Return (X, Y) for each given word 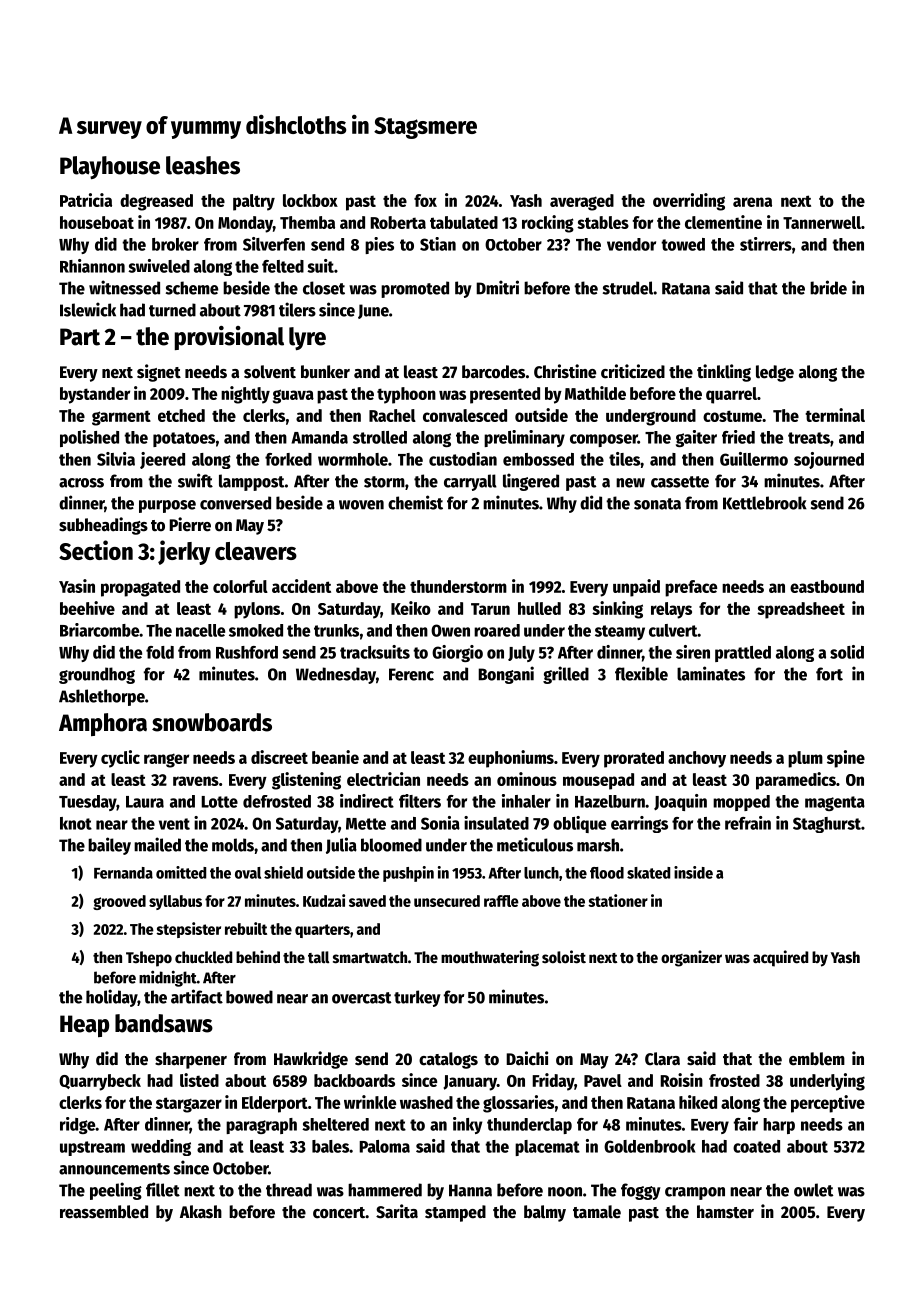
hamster (725, 1212)
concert (339, 1213)
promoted (415, 289)
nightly (245, 395)
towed (683, 244)
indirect (367, 801)
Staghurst (827, 825)
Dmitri (497, 287)
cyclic (120, 759)
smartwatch (370, 957)
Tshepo (149, 959)
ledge (775, 373)
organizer (691, 958)
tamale (597, 1212)
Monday (245, 224)
